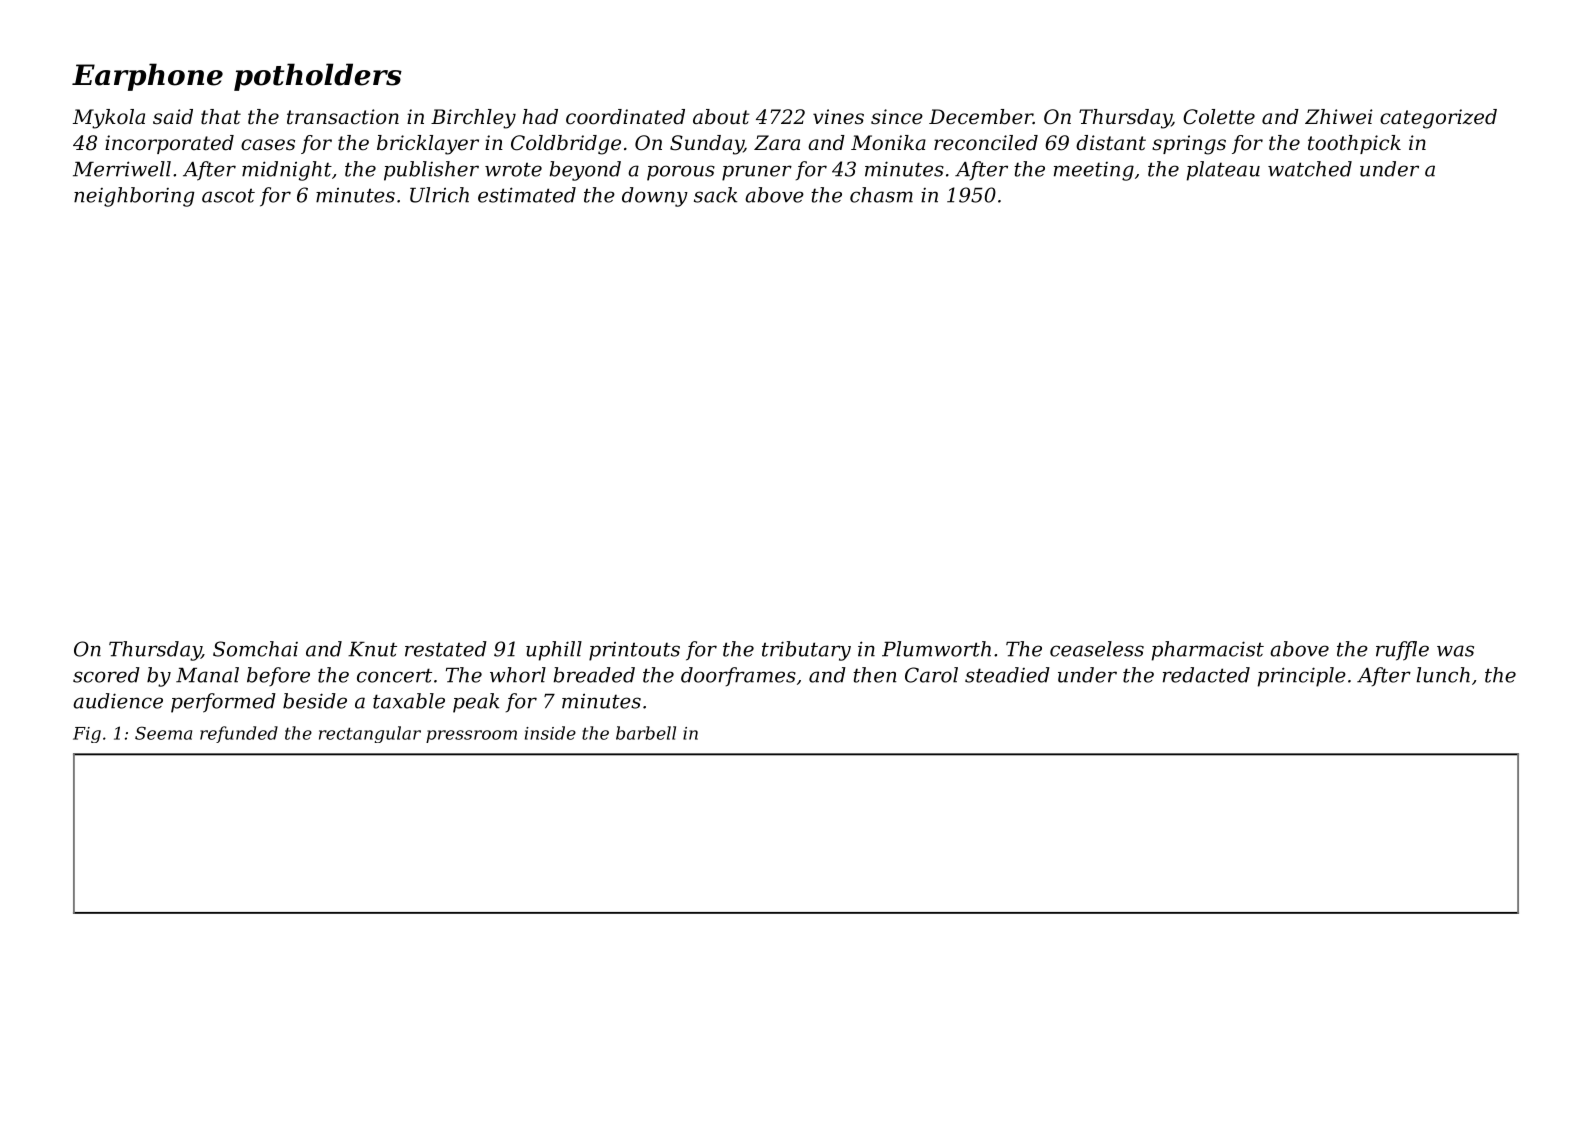 The image size is (1592, 1126). Describe the element at coordinates (634, 651) in the screenshot. I see `printouts` at that location.
